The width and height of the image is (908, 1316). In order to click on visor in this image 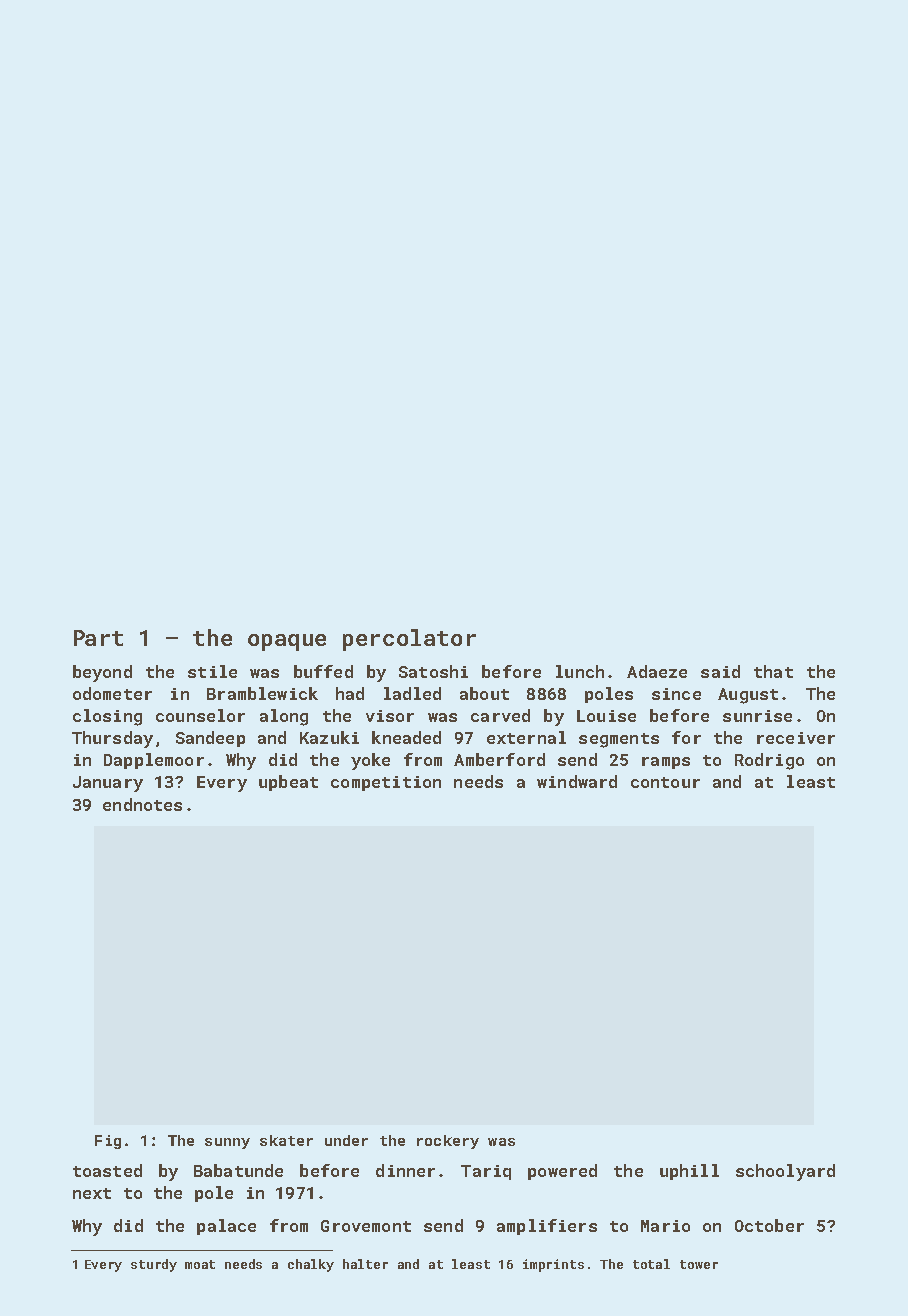, I will do `click(390, 716)`.
